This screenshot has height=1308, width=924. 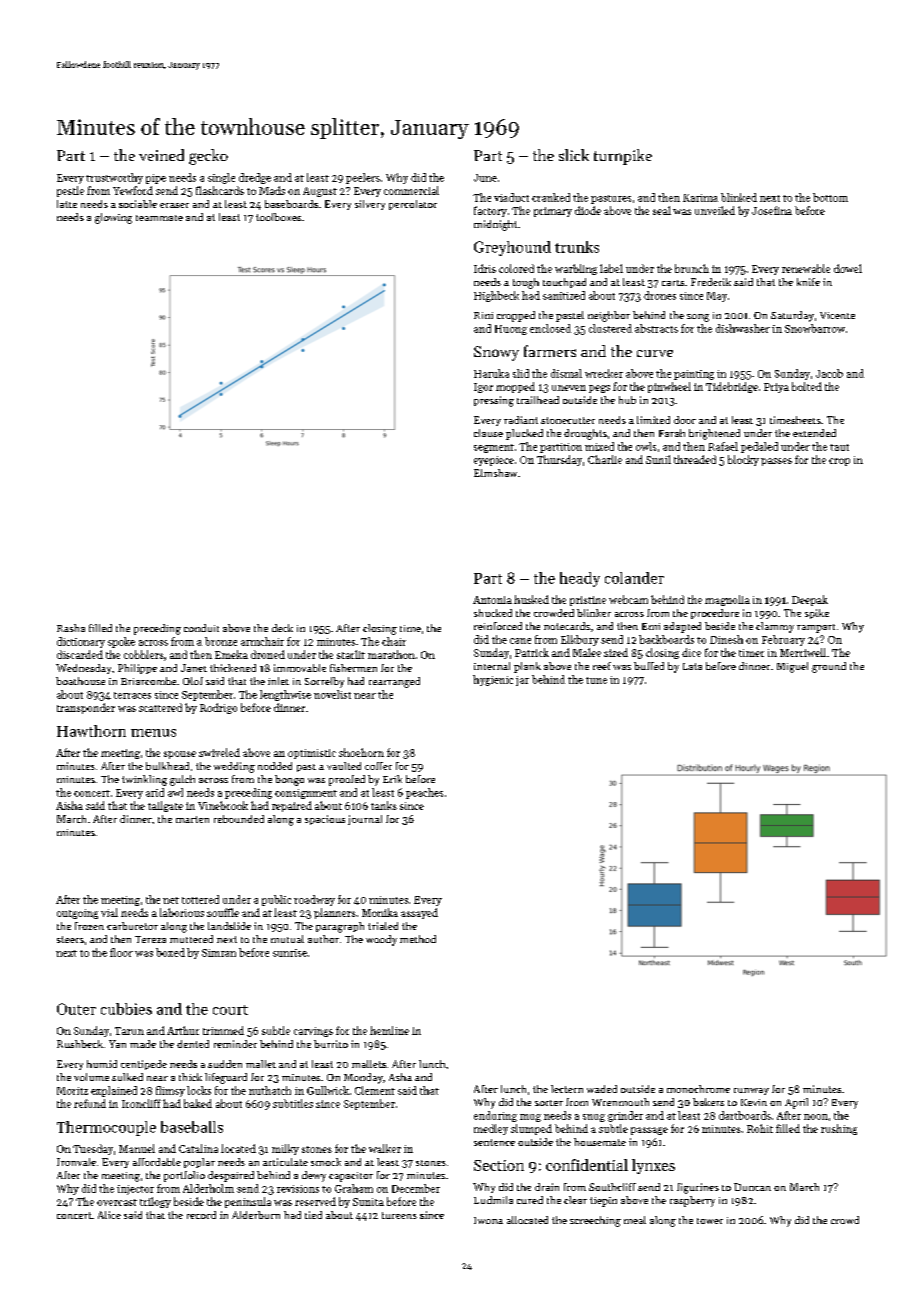 I want to click on clause, so click(x=488, y=433).
